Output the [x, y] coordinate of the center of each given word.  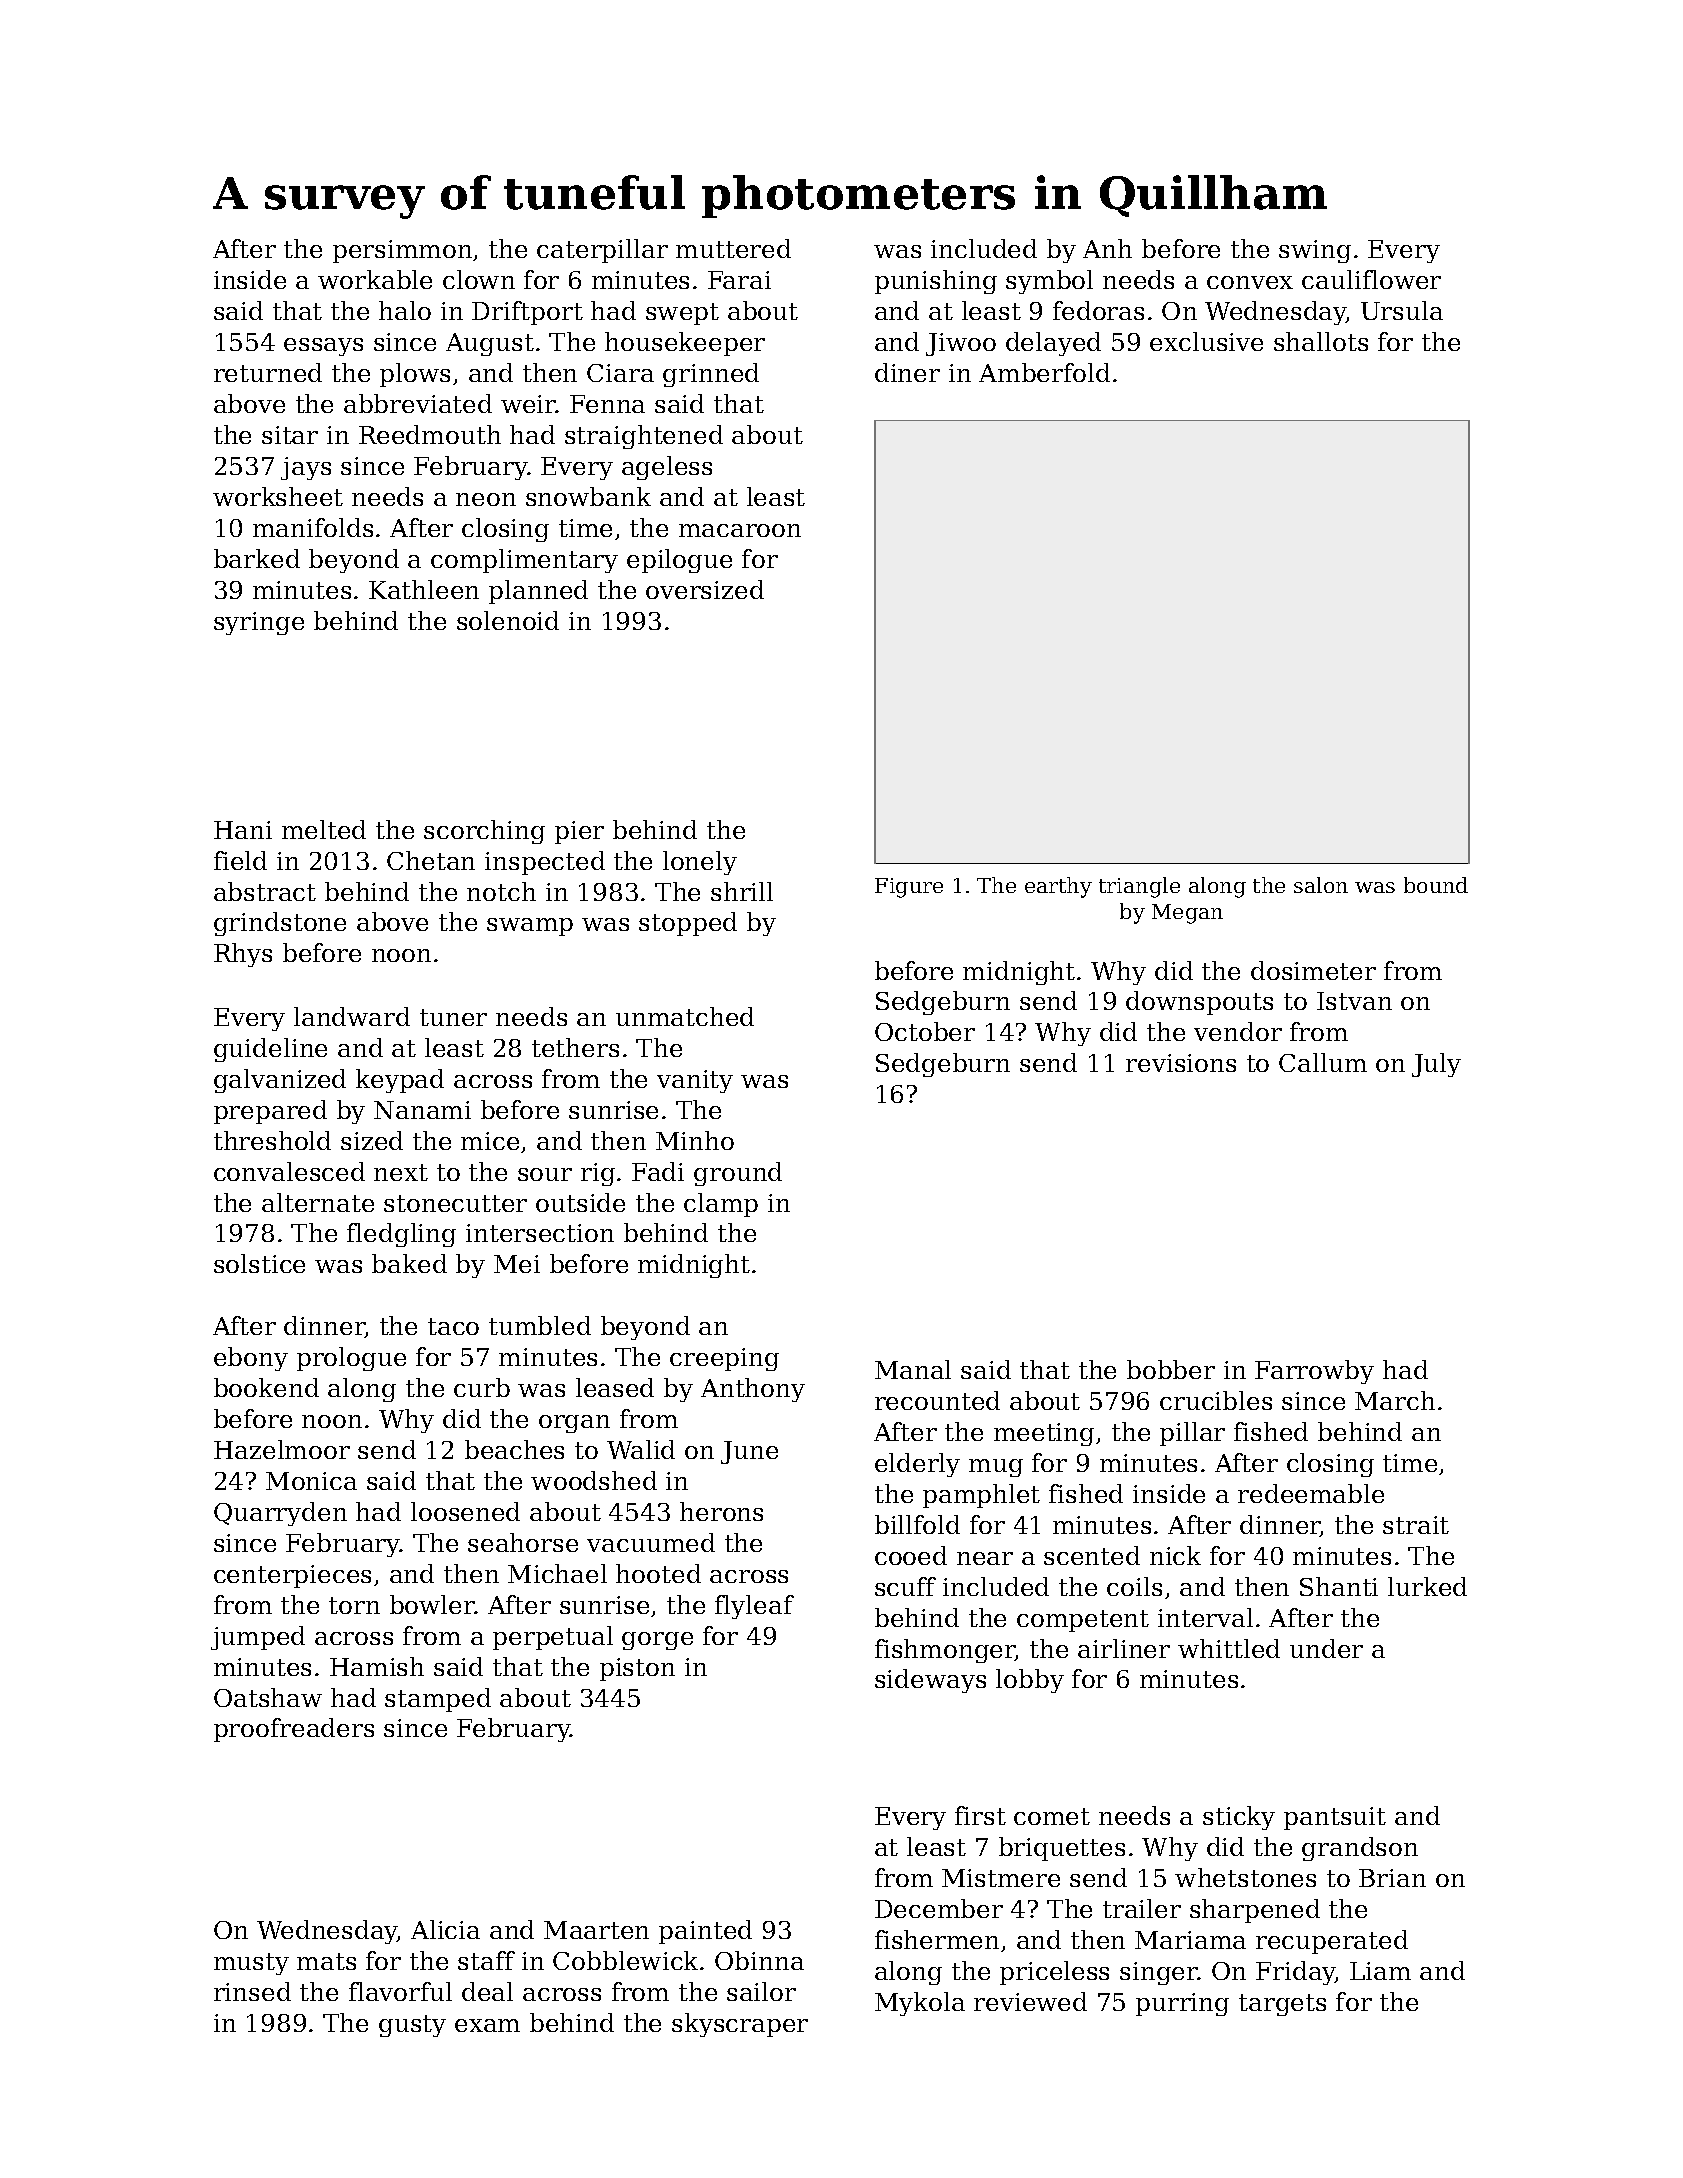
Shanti [1339, 1586]
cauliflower [1371, 279]
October [925, 1031]
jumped [258, 1638]
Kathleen [424, 589]
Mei [517, 1264]
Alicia [445, 1929]
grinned [711, 375]
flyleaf [754, 1607]
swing [1315, 251]
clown [479, 279]
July [1436, 1065]
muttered [733, 248]
